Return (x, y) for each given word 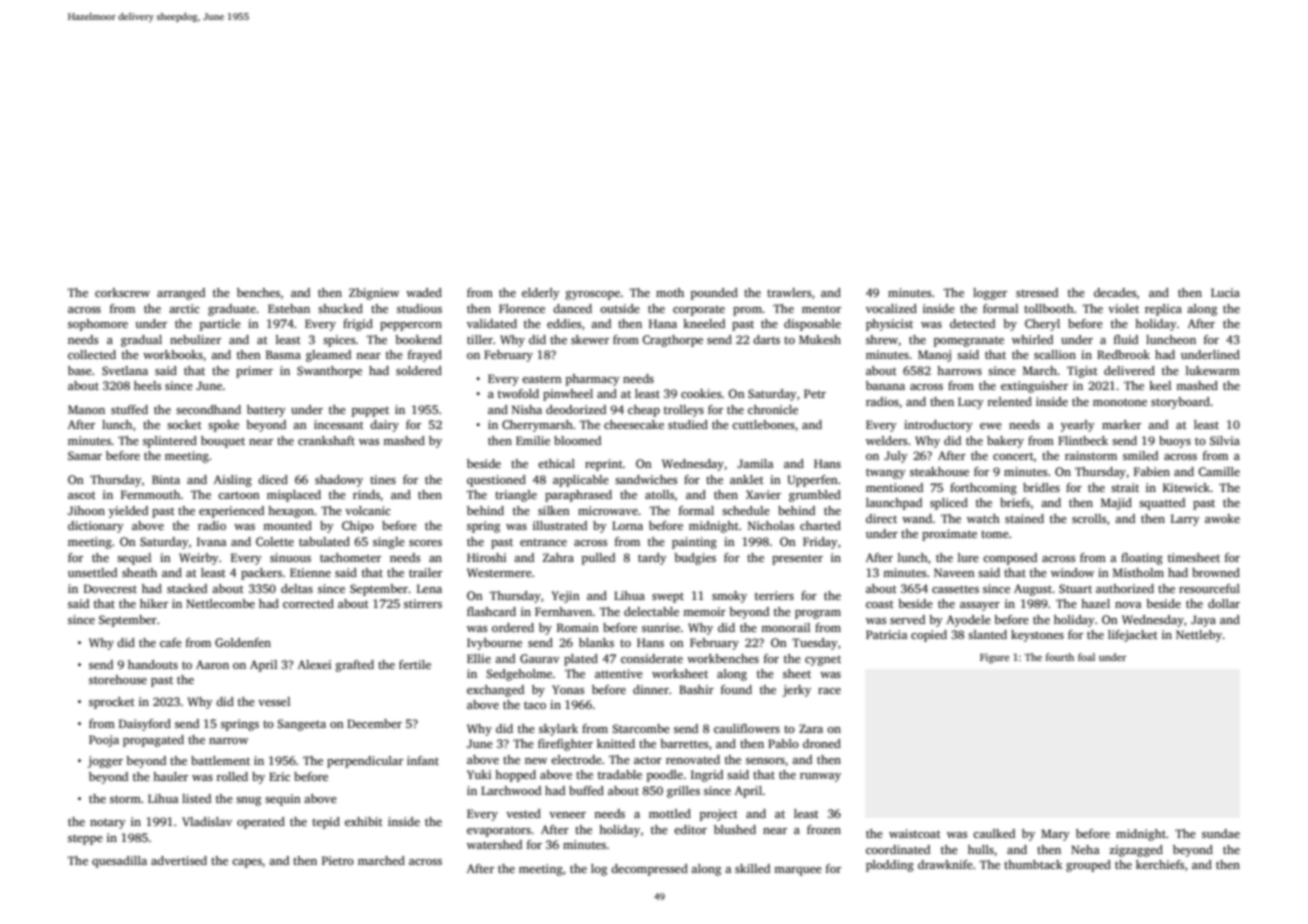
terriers (774, 595)
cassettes (955, 589)
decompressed (649, 870)
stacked (187, 588)
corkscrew (122, 292)
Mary (1055, 835)
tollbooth (1049, 308)
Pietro (338, 860)
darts (766, 339)
